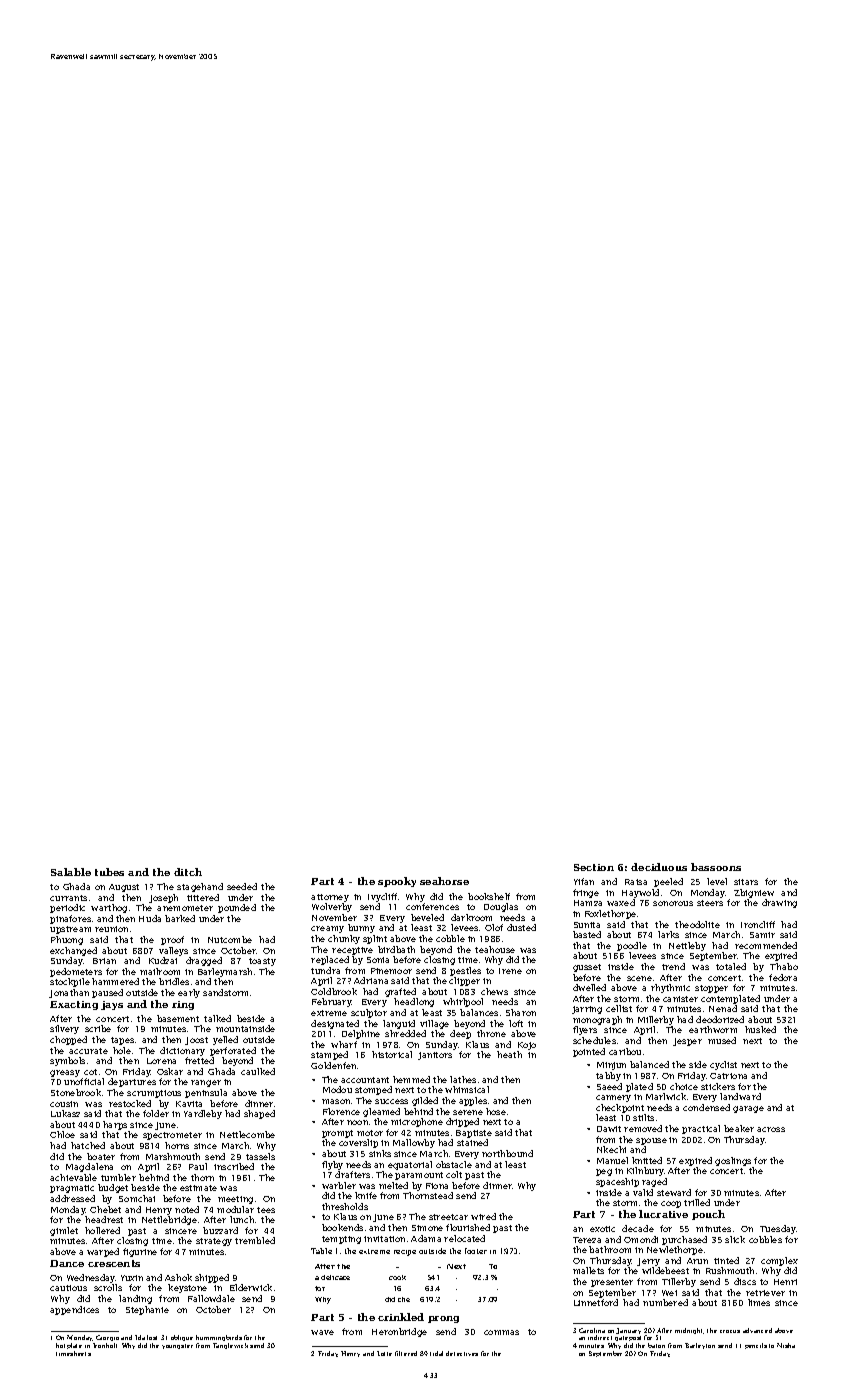 This page has width=849, height=1400. I want to click on Delphine, so click(361, 1034).
